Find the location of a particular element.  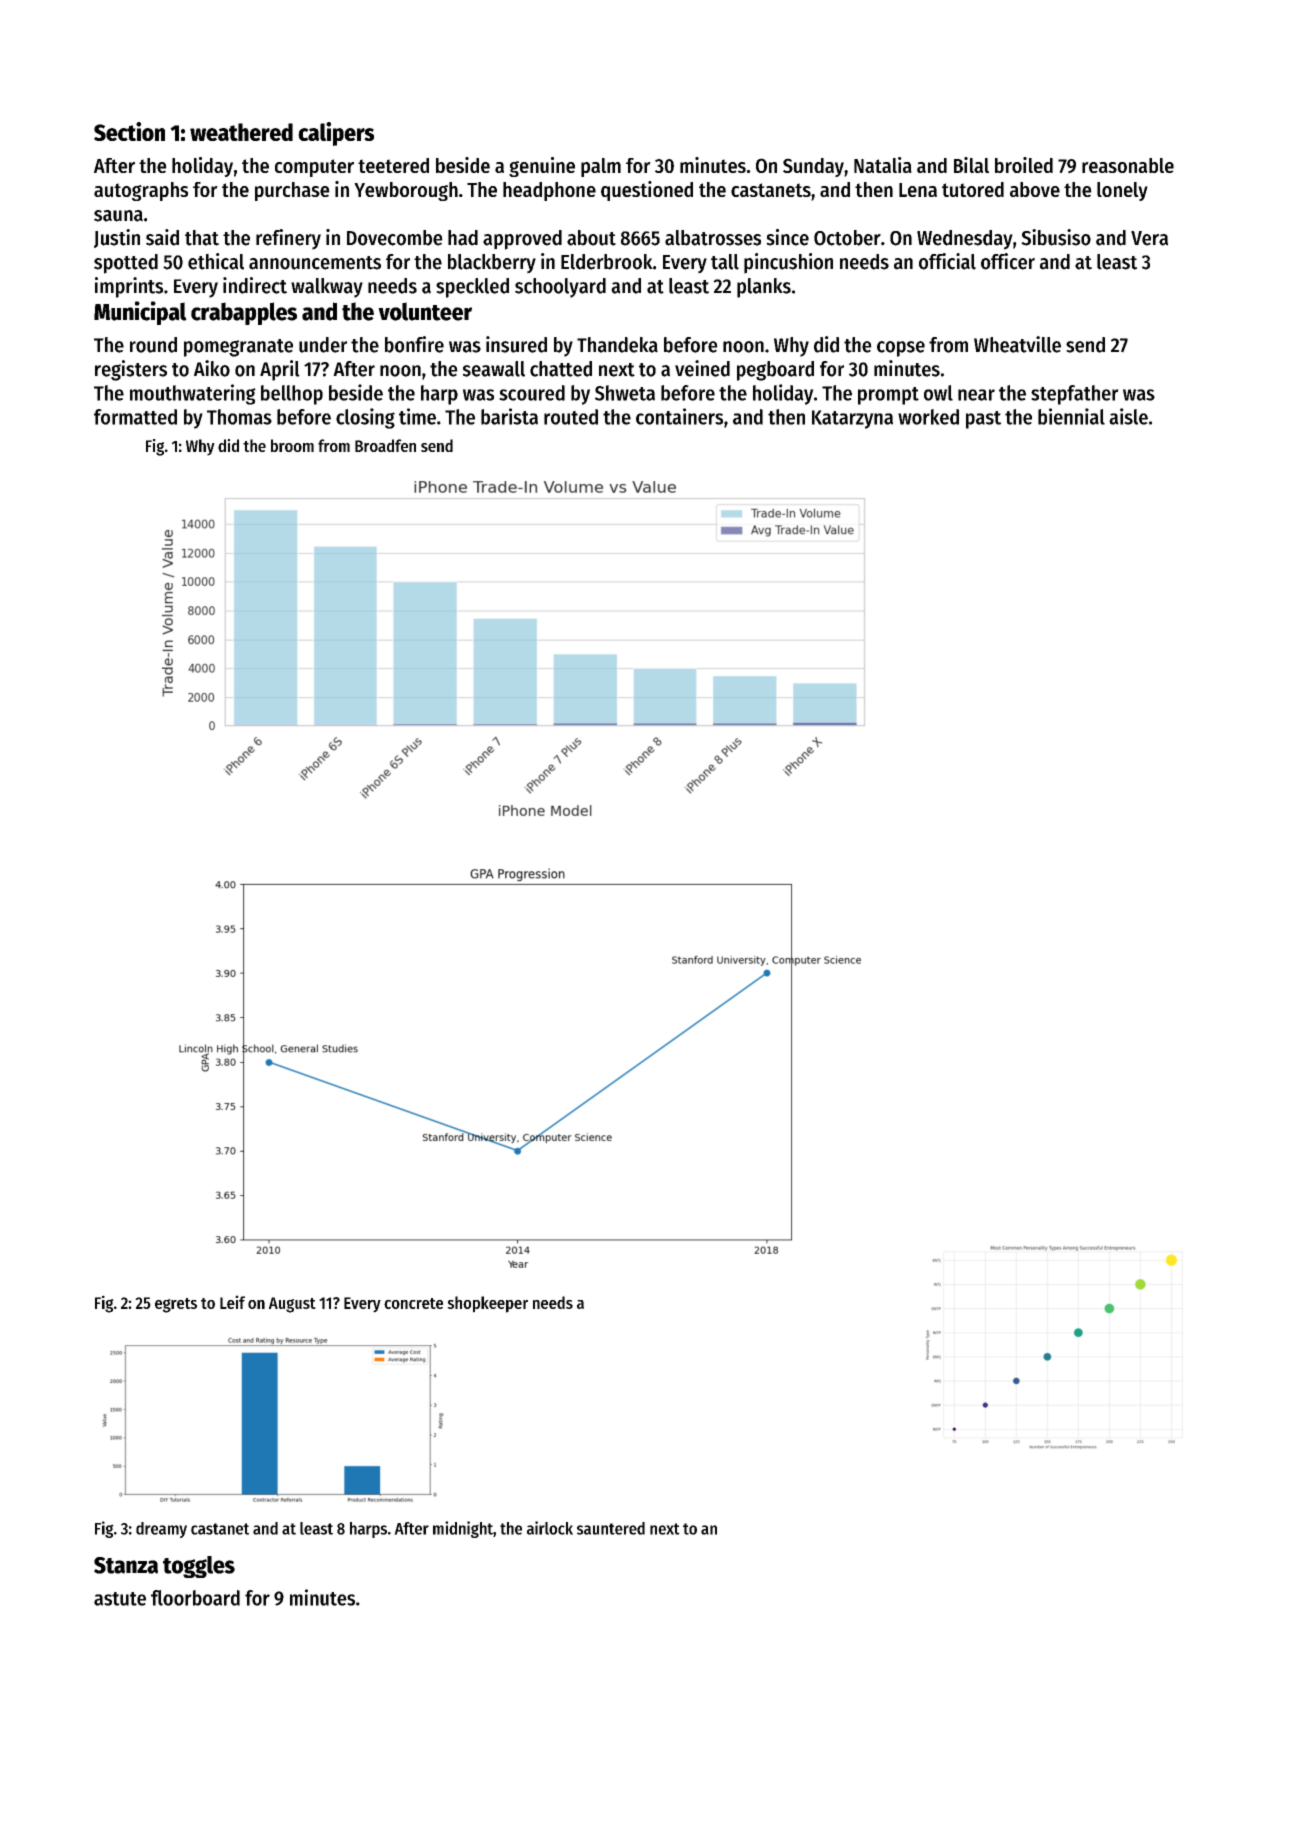

broom is located at coordinates (292, 445).
